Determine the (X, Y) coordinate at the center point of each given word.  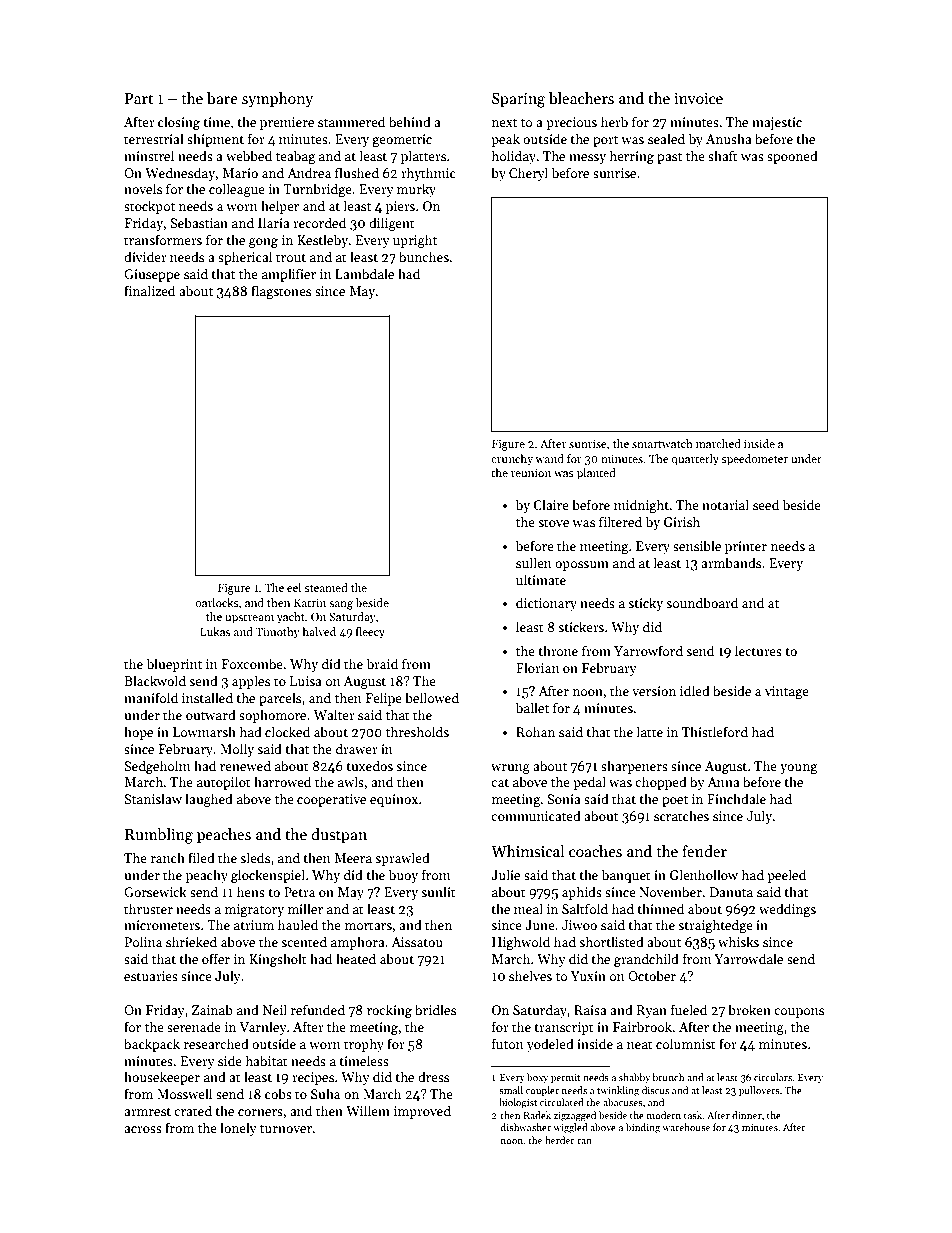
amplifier (289, 275)
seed (766, 504)
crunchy (512, 460)
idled (695, 690)
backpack (152, 1045)
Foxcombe (252, 663)
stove (553, 523)
